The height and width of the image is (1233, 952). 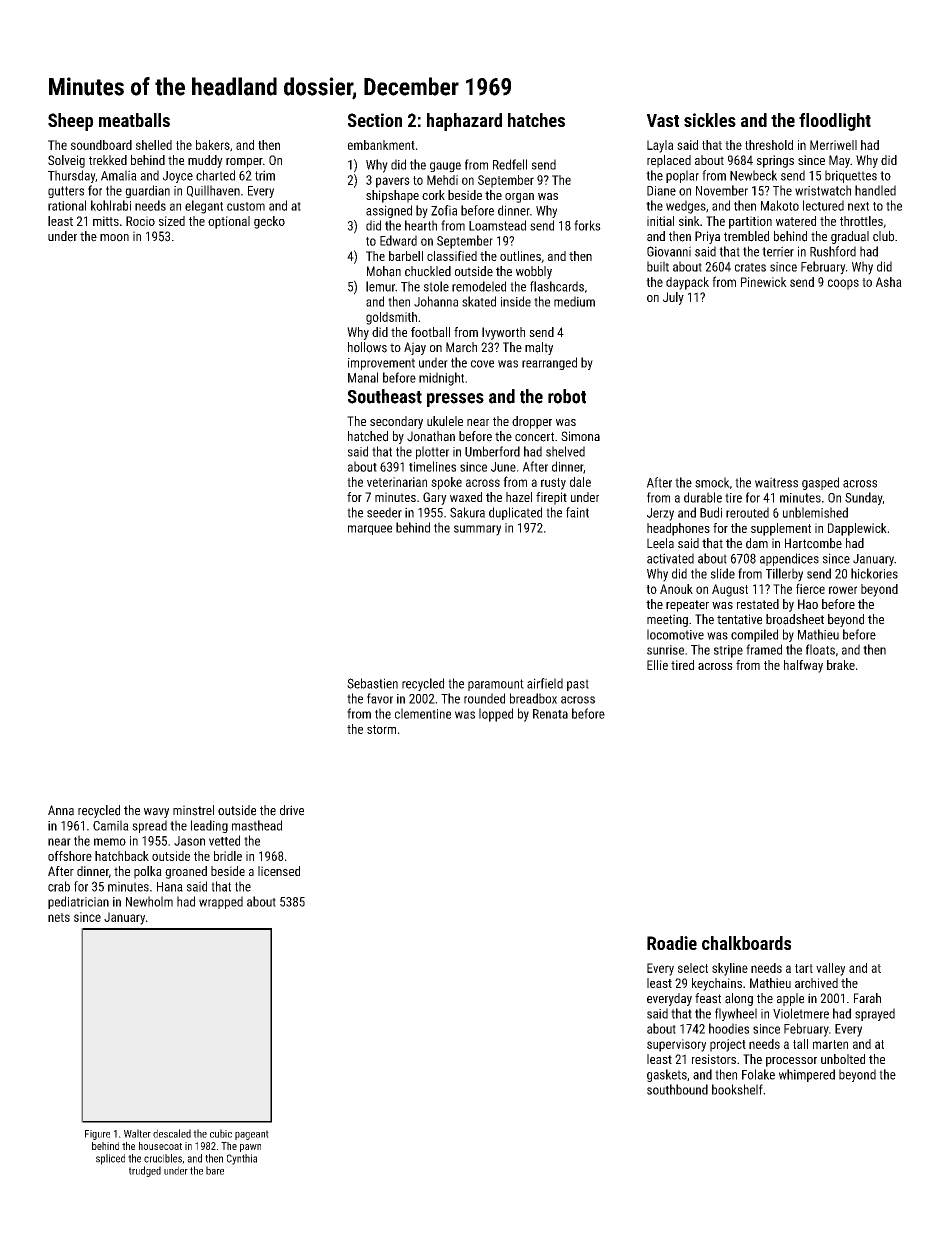 What do you see at coordinates (59, 917) in the image?
I see `nets` at bounding box center [59, 917].
